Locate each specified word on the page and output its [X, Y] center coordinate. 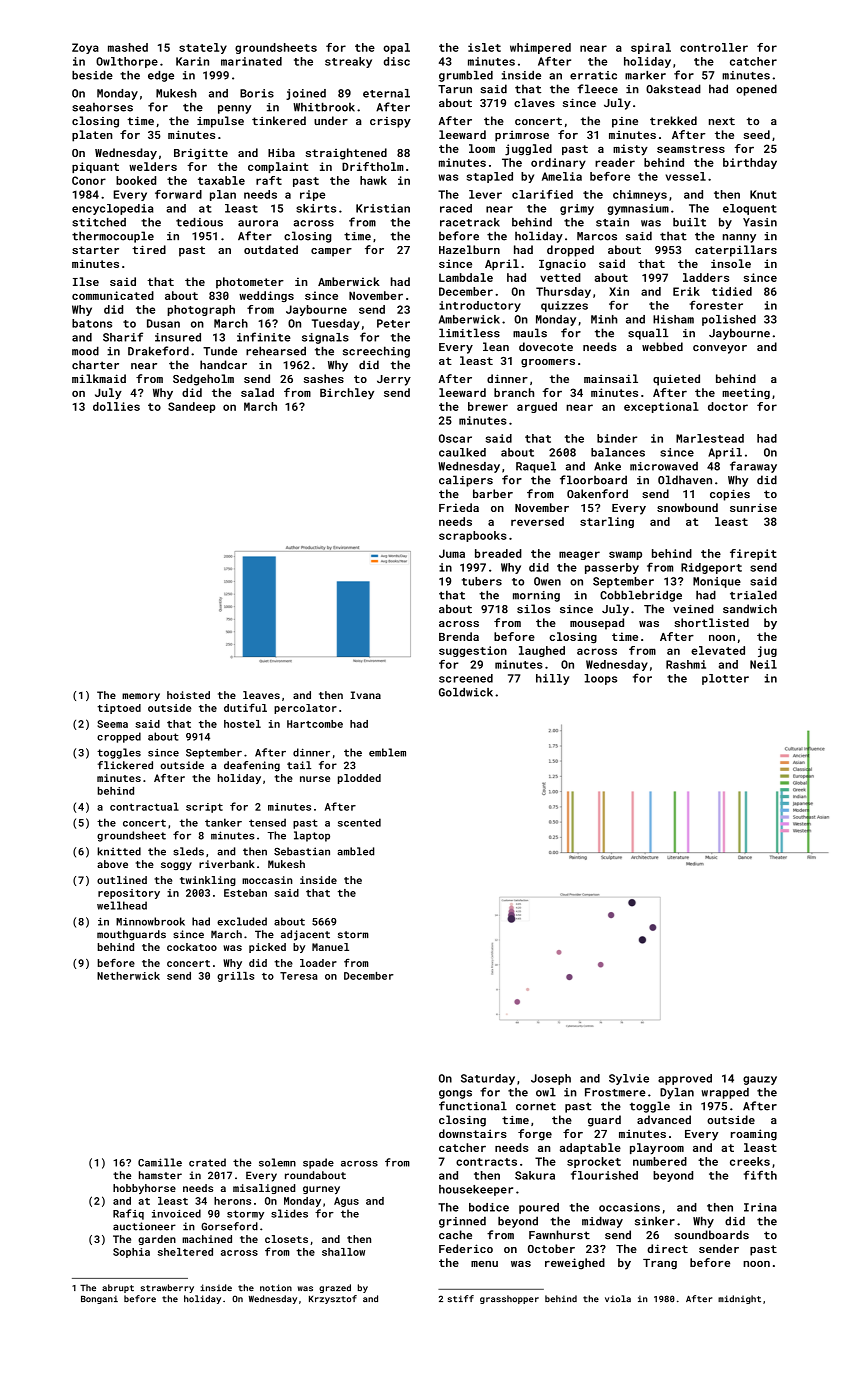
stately [203, 48]
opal [396, 48]
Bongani [99, 1299]
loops [600, 679]
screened [466, 678]
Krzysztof [333, 1299]
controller [714, 47]
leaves [261, 695]
